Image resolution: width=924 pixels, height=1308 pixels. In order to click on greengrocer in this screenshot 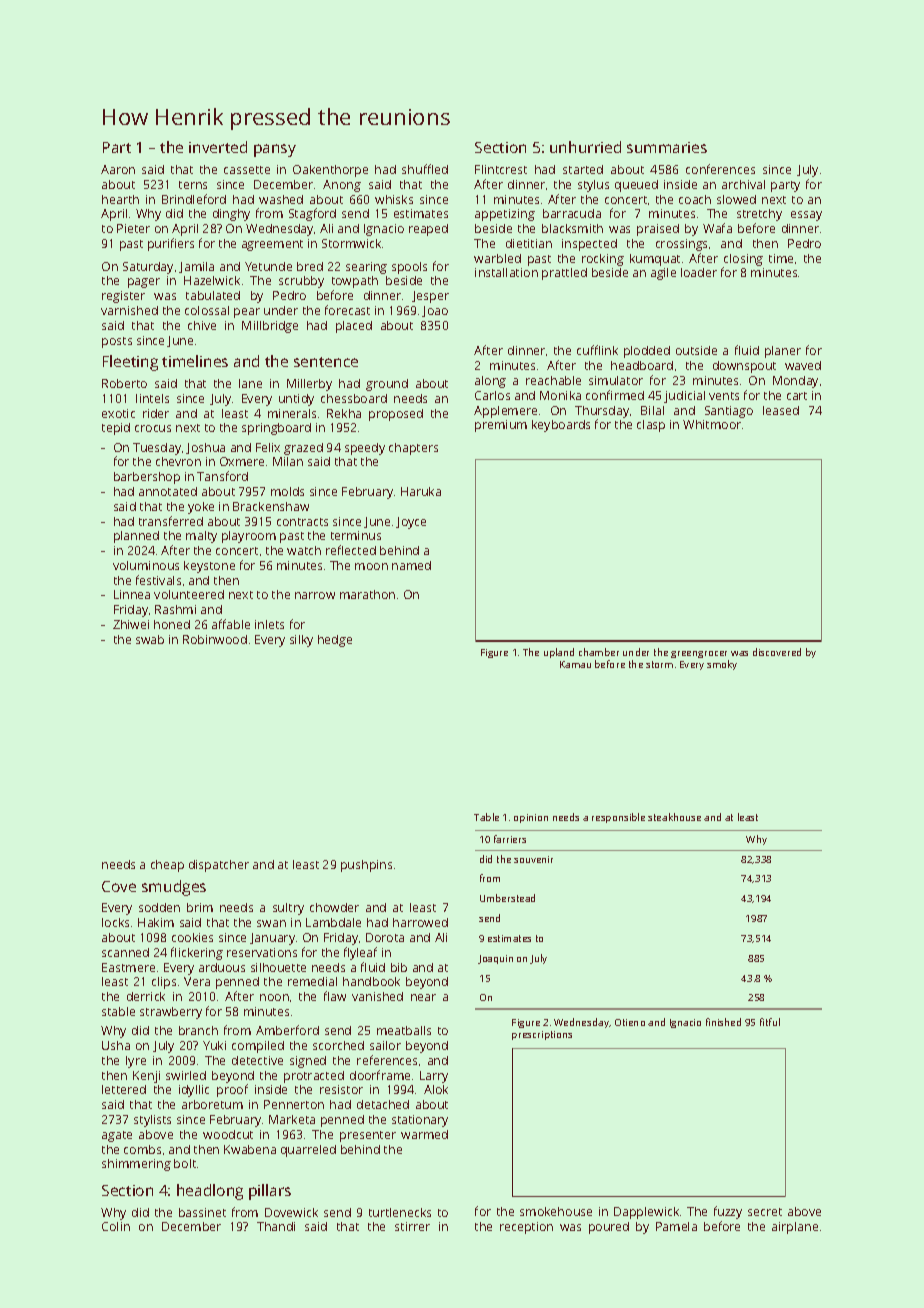, I will do `click(699, 654)`.
